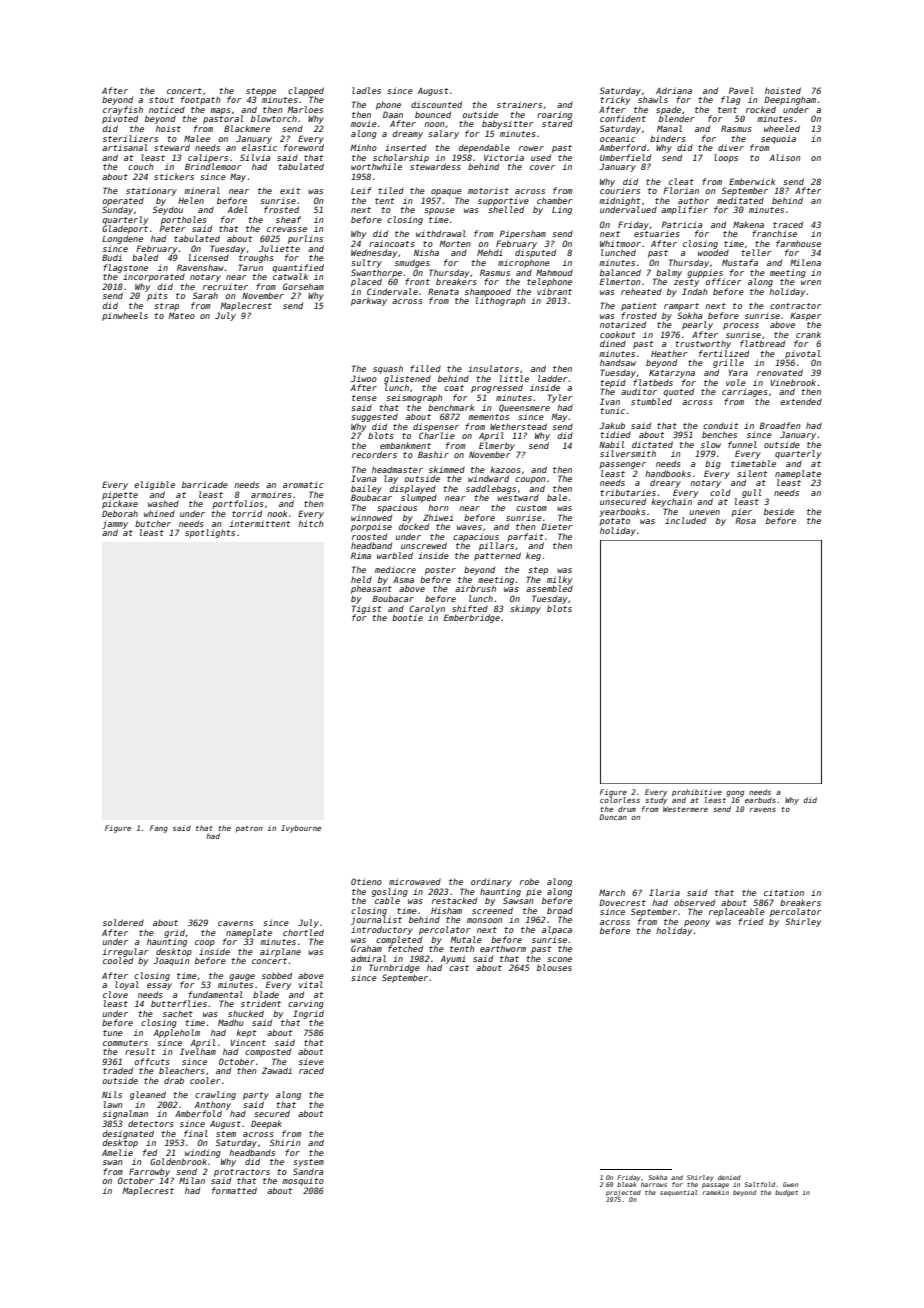 The image size is (924, 1308). What do you see at coordinates (249, 829) in the image?
I see `patron` at bounding box center [249, 829].
